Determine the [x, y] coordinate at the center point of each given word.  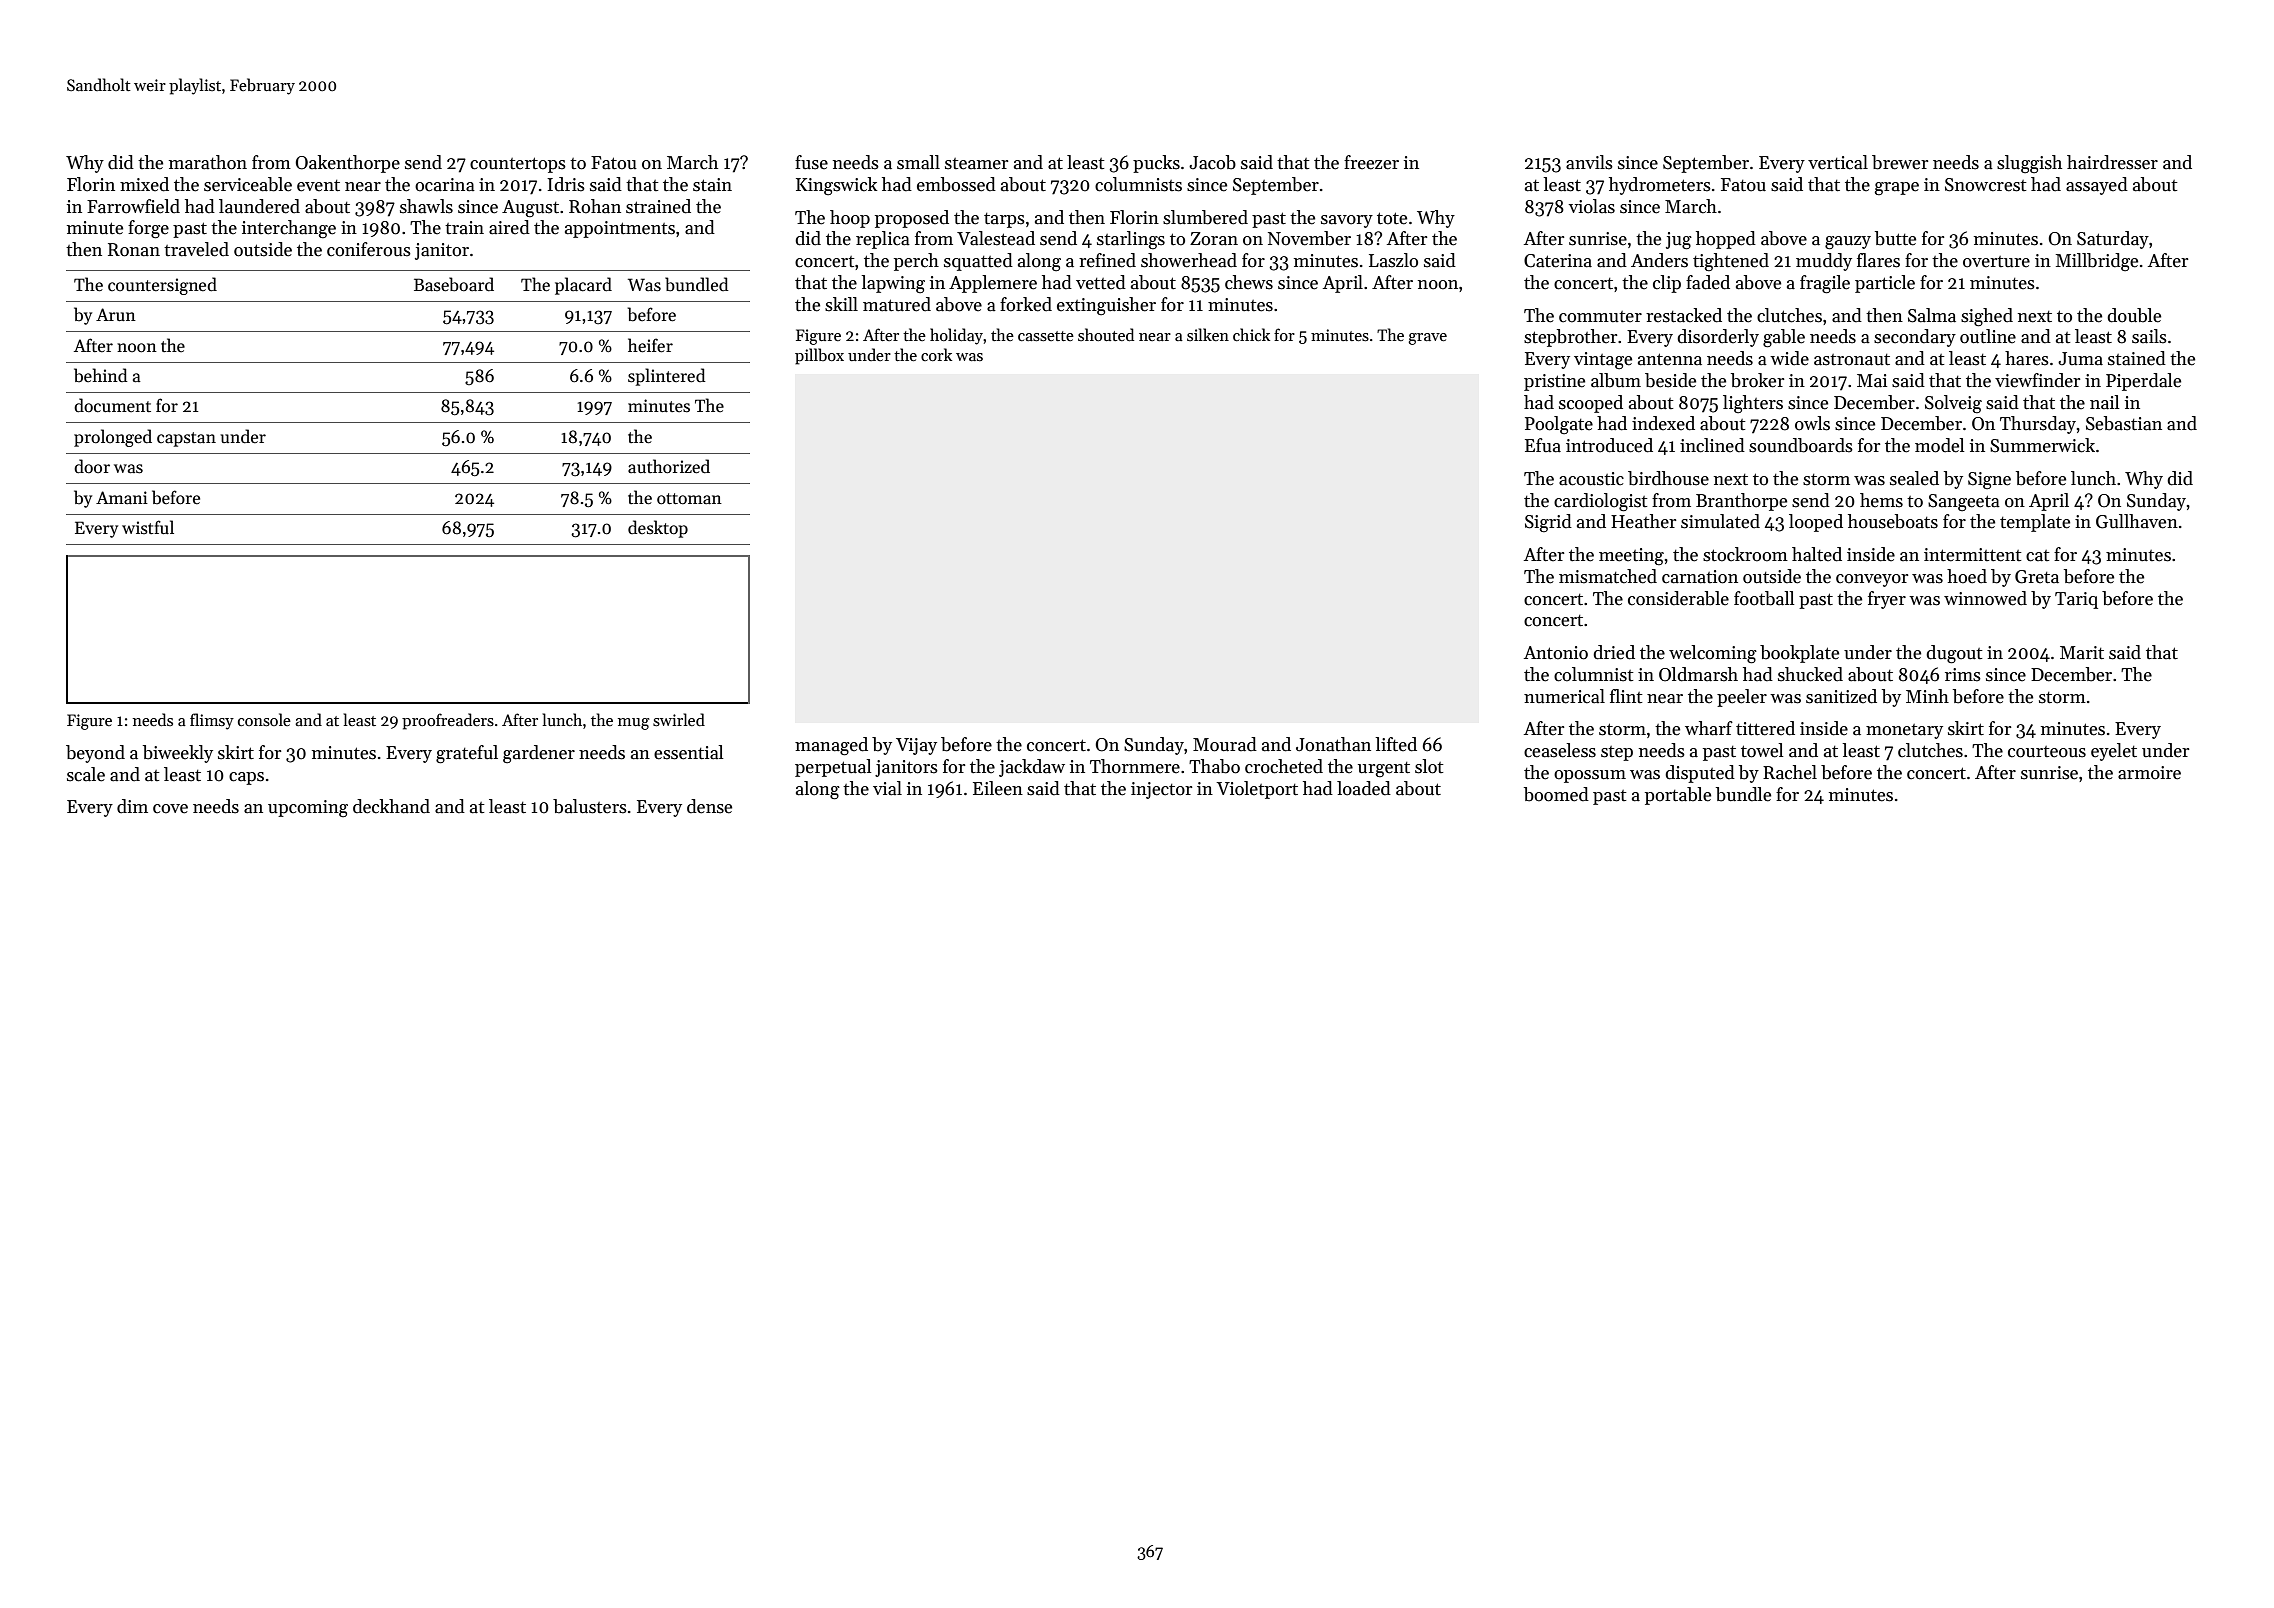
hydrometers [1660, 186]
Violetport [1257, 790]
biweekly [178, 754]
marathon [208, 162]
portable [1678, 796]
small [918, 162]
